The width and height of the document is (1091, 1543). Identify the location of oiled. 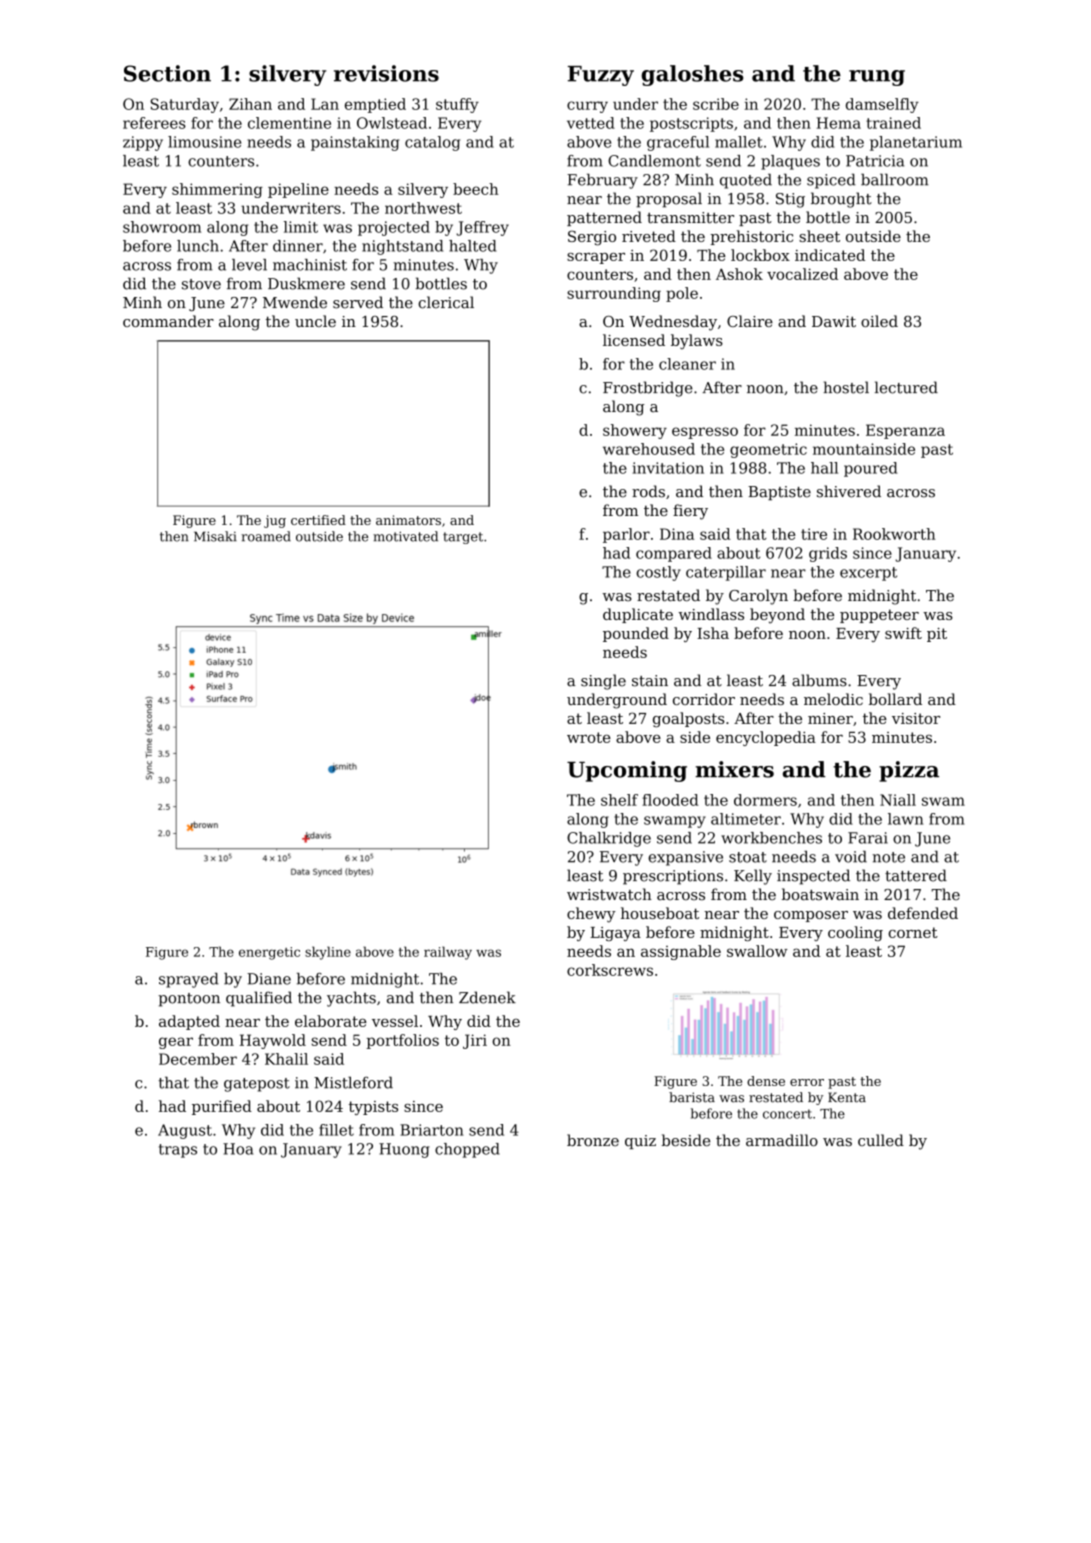
(879, 321).
